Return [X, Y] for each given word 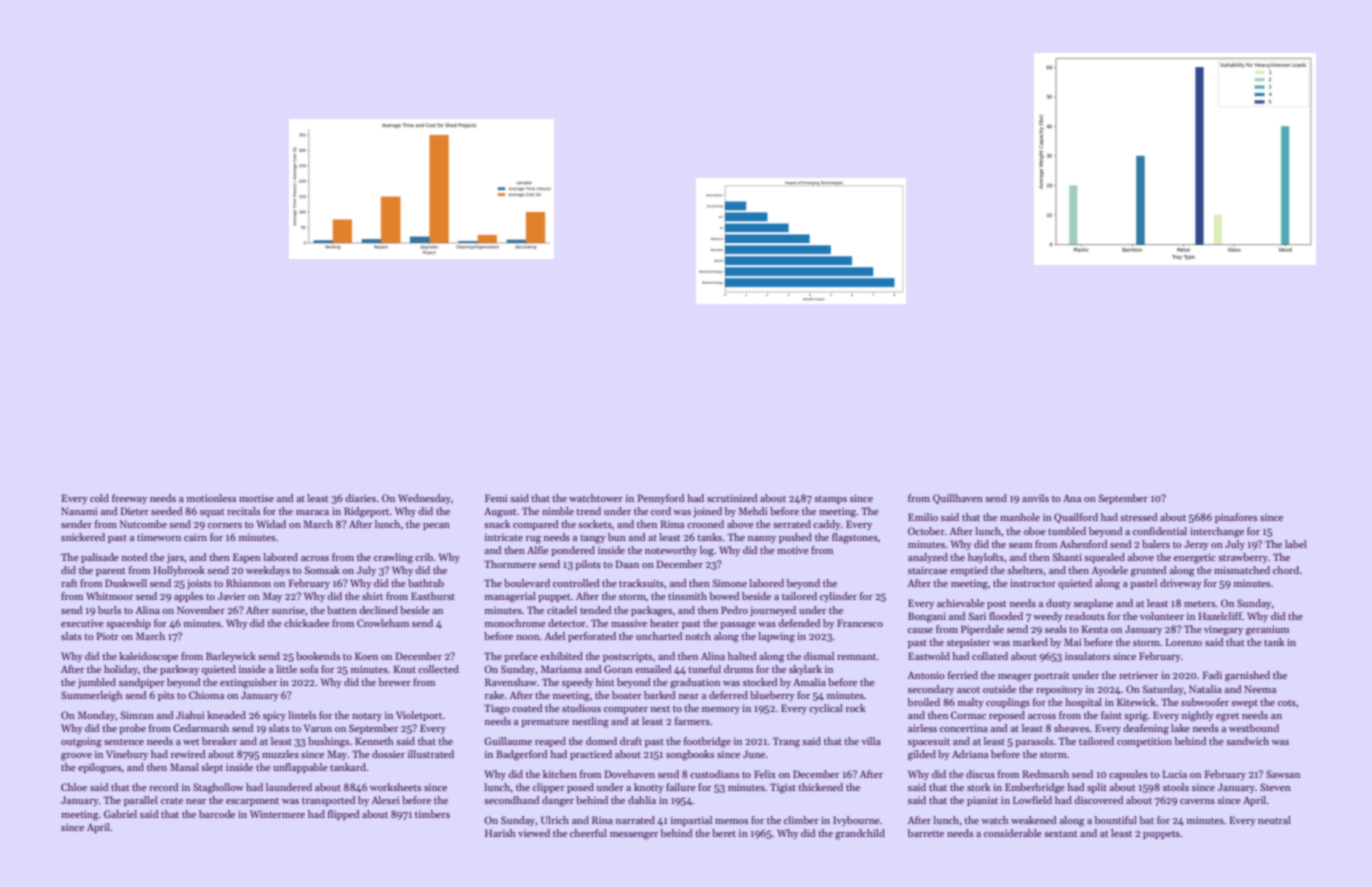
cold [99, 498]
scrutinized [732, 498]
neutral [1274, 820]
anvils [1035, 498]
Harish [500, 833]
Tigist [783, 788]
